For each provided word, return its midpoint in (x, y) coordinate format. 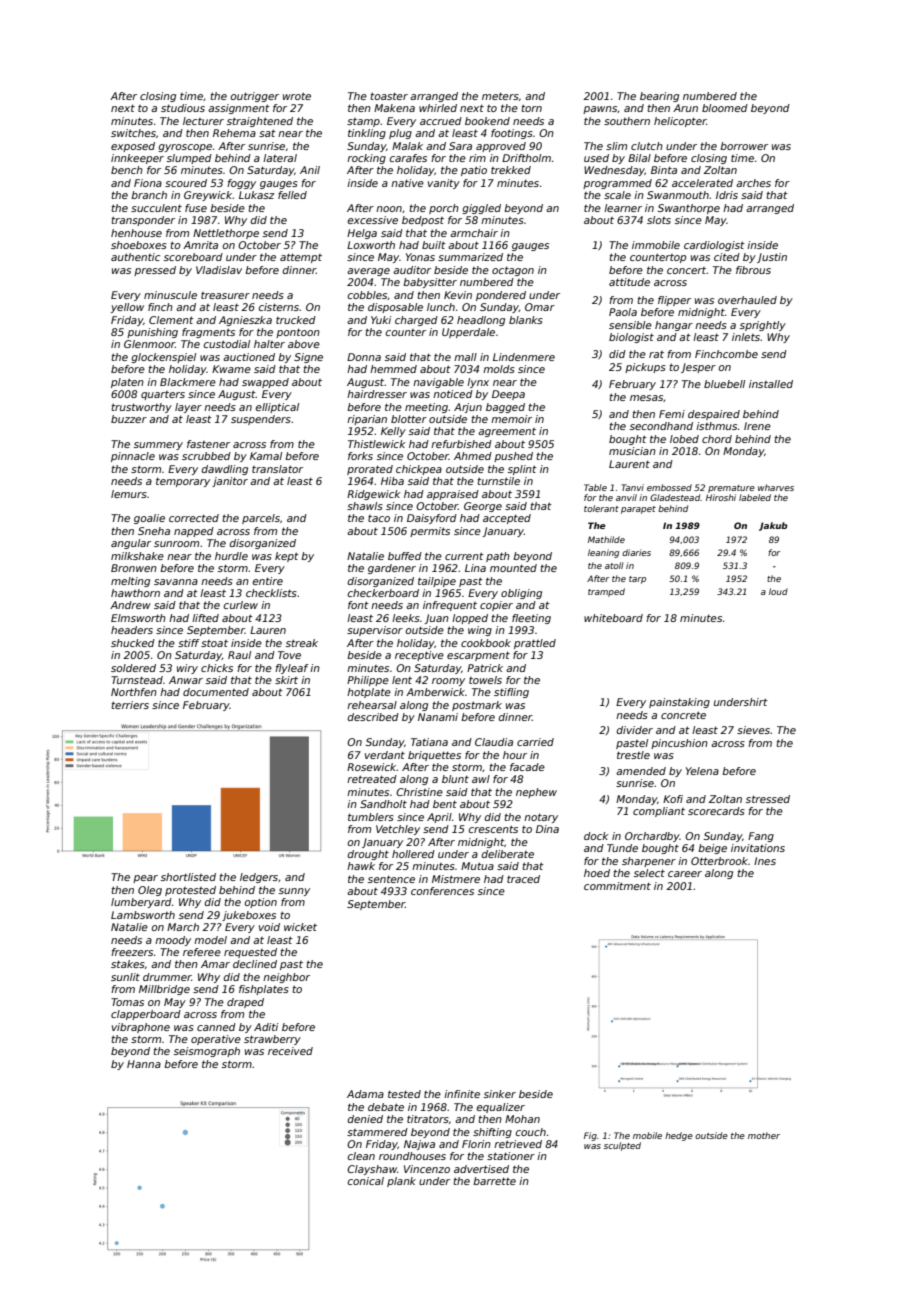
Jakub (773, 526)
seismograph (207, 1052)
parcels (261, 519)
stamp (363, 122)
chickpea (419, 470)
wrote (297, 96)
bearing (659, 97)
